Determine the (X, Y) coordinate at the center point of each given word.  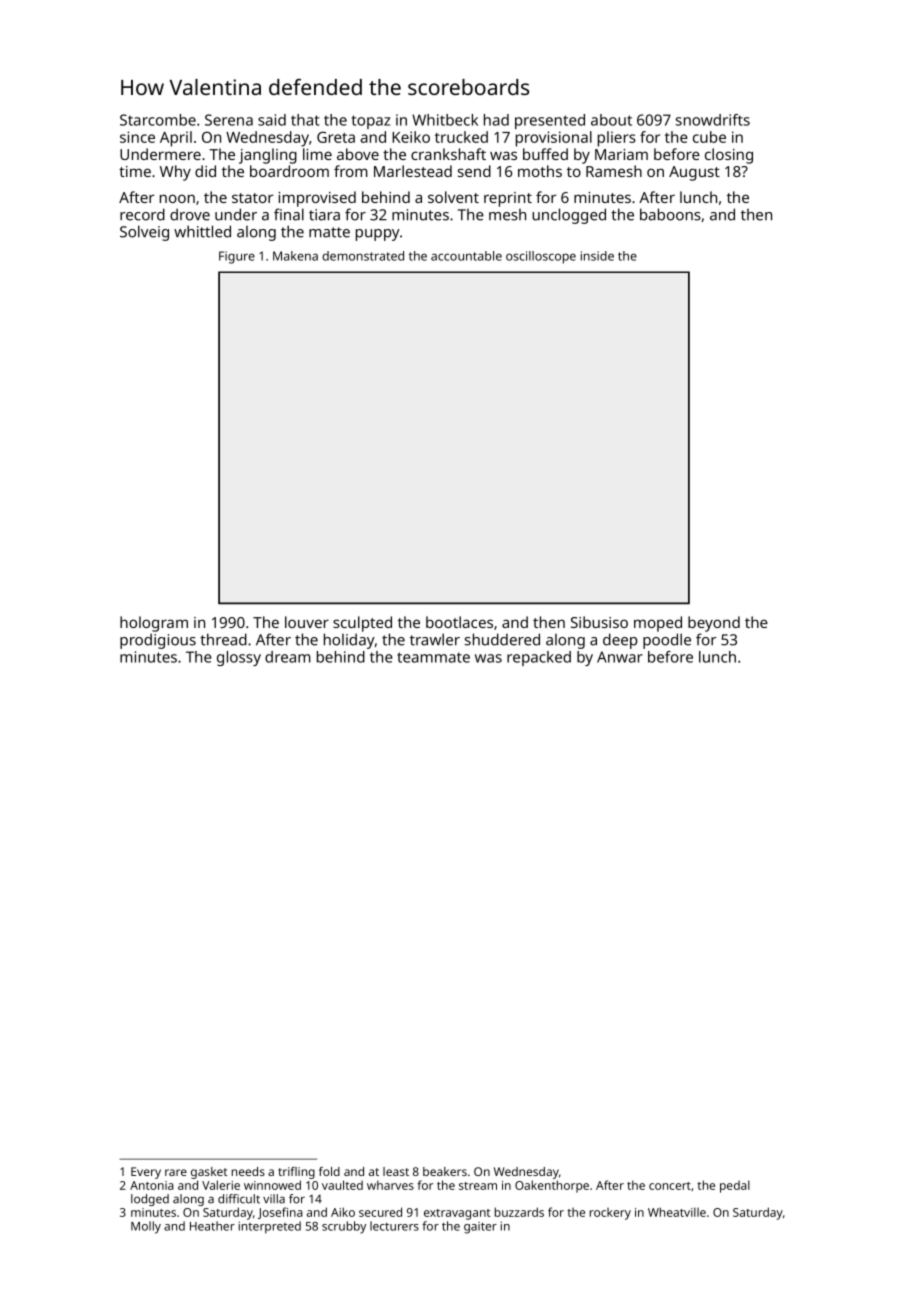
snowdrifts (713, 120)
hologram (154, 624)
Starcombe (158, 120)
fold (329, 1171)
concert (670, 1186)
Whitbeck (445, 120)
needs (248, 1171)
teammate (433, 657)
